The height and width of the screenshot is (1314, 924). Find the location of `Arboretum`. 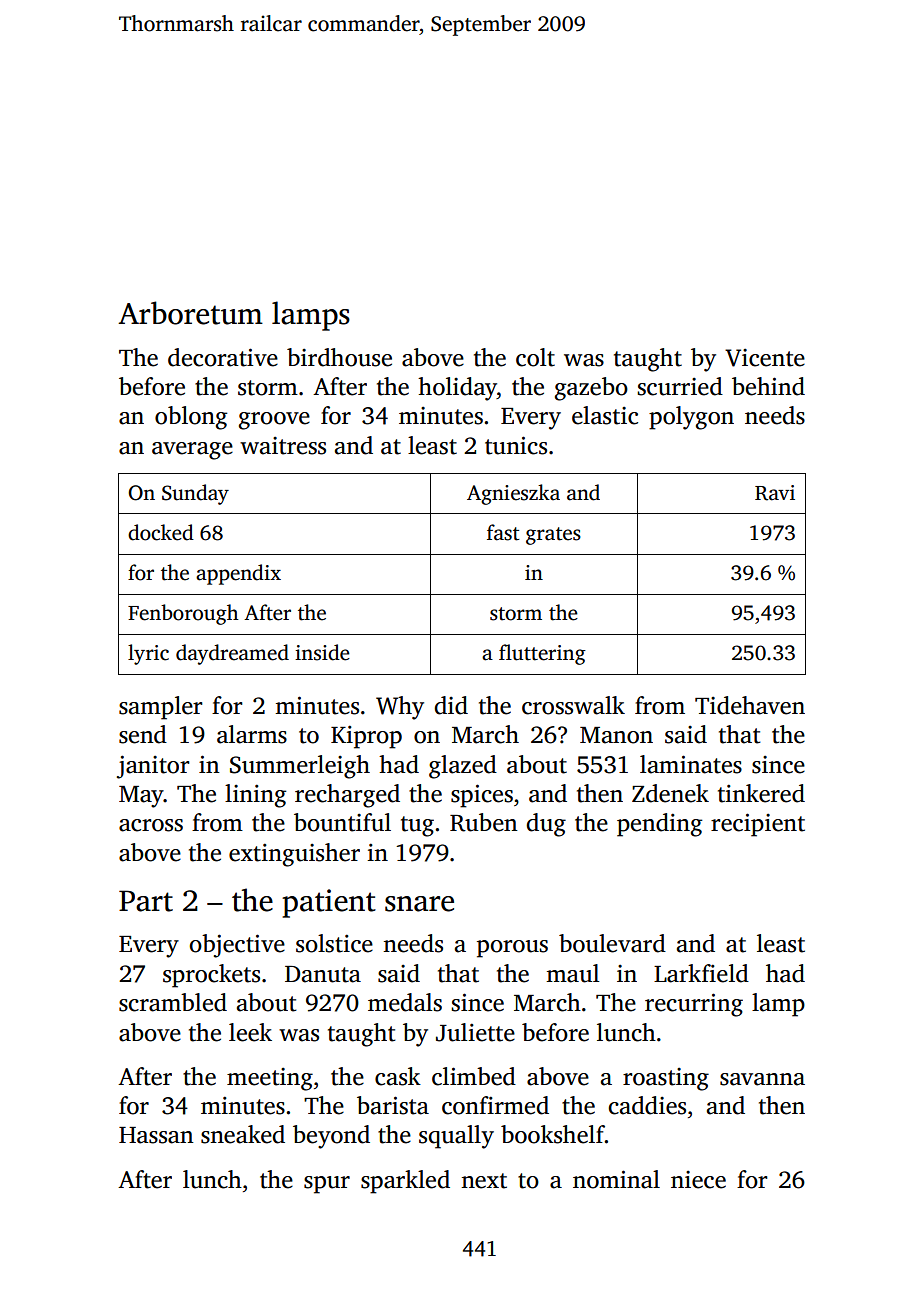

Arboretum is located at coordinates (190, 313).
